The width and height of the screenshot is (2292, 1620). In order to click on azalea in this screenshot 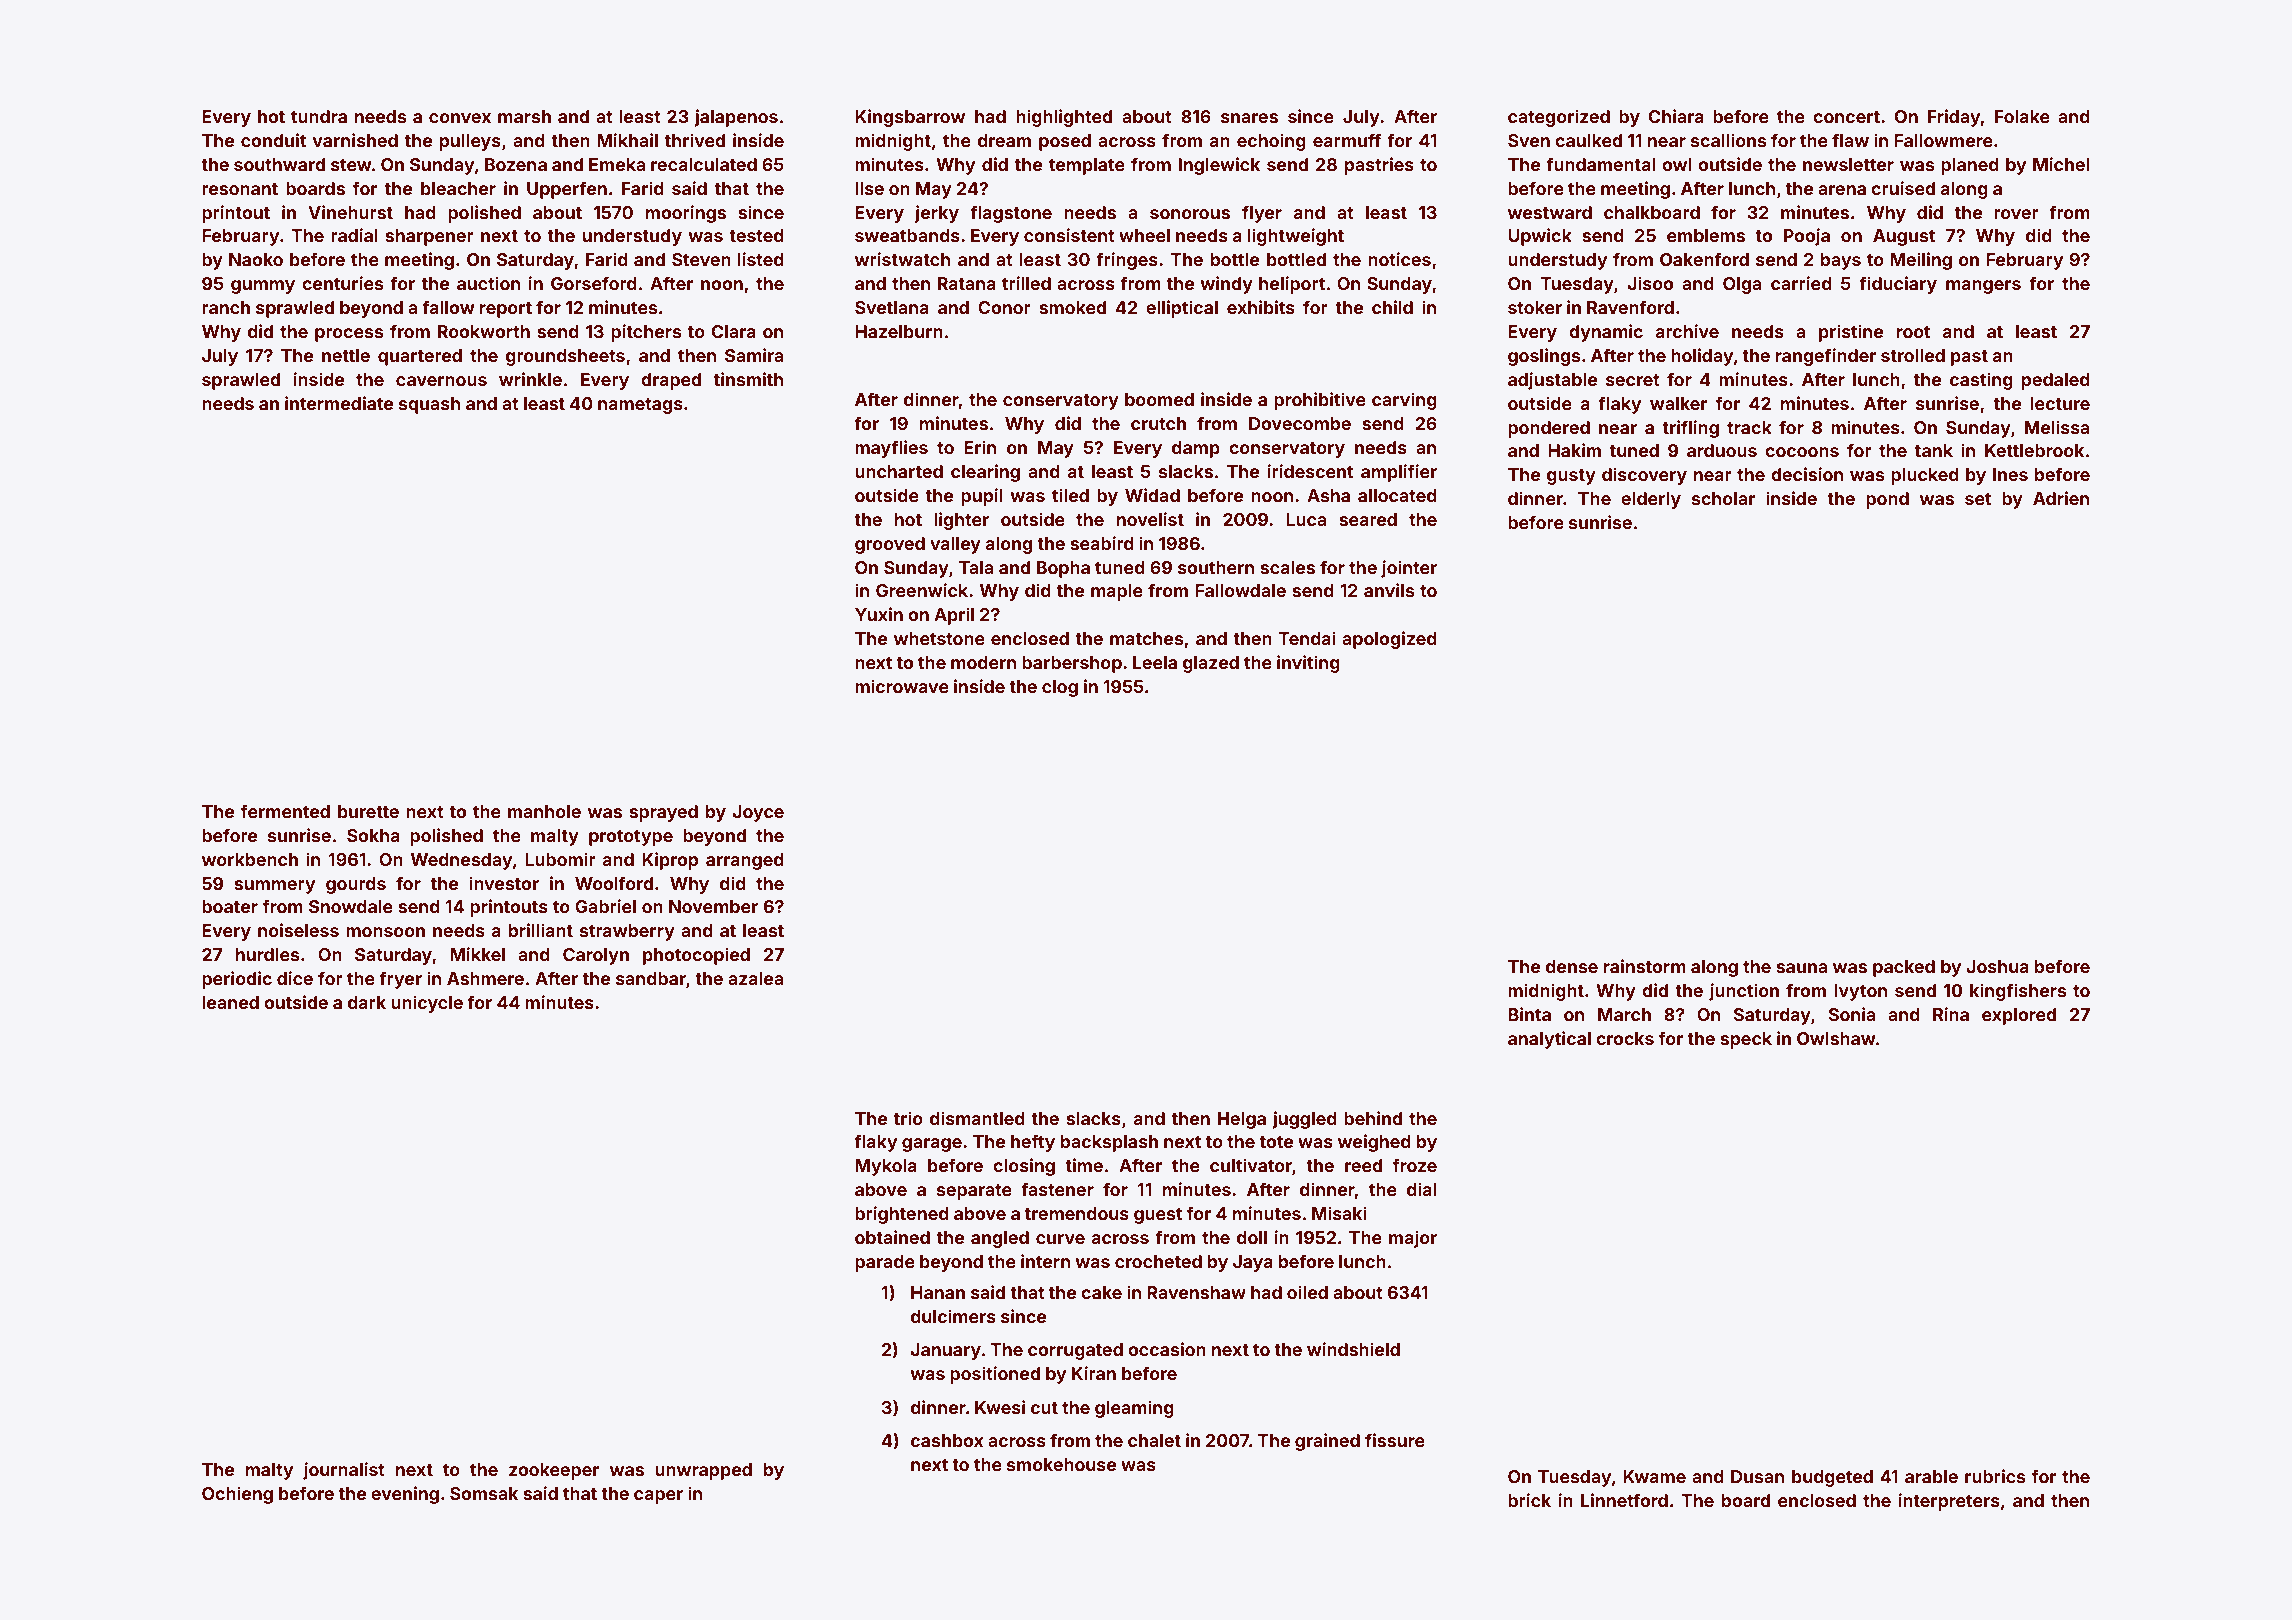, I will do `click(755, 978)`.
